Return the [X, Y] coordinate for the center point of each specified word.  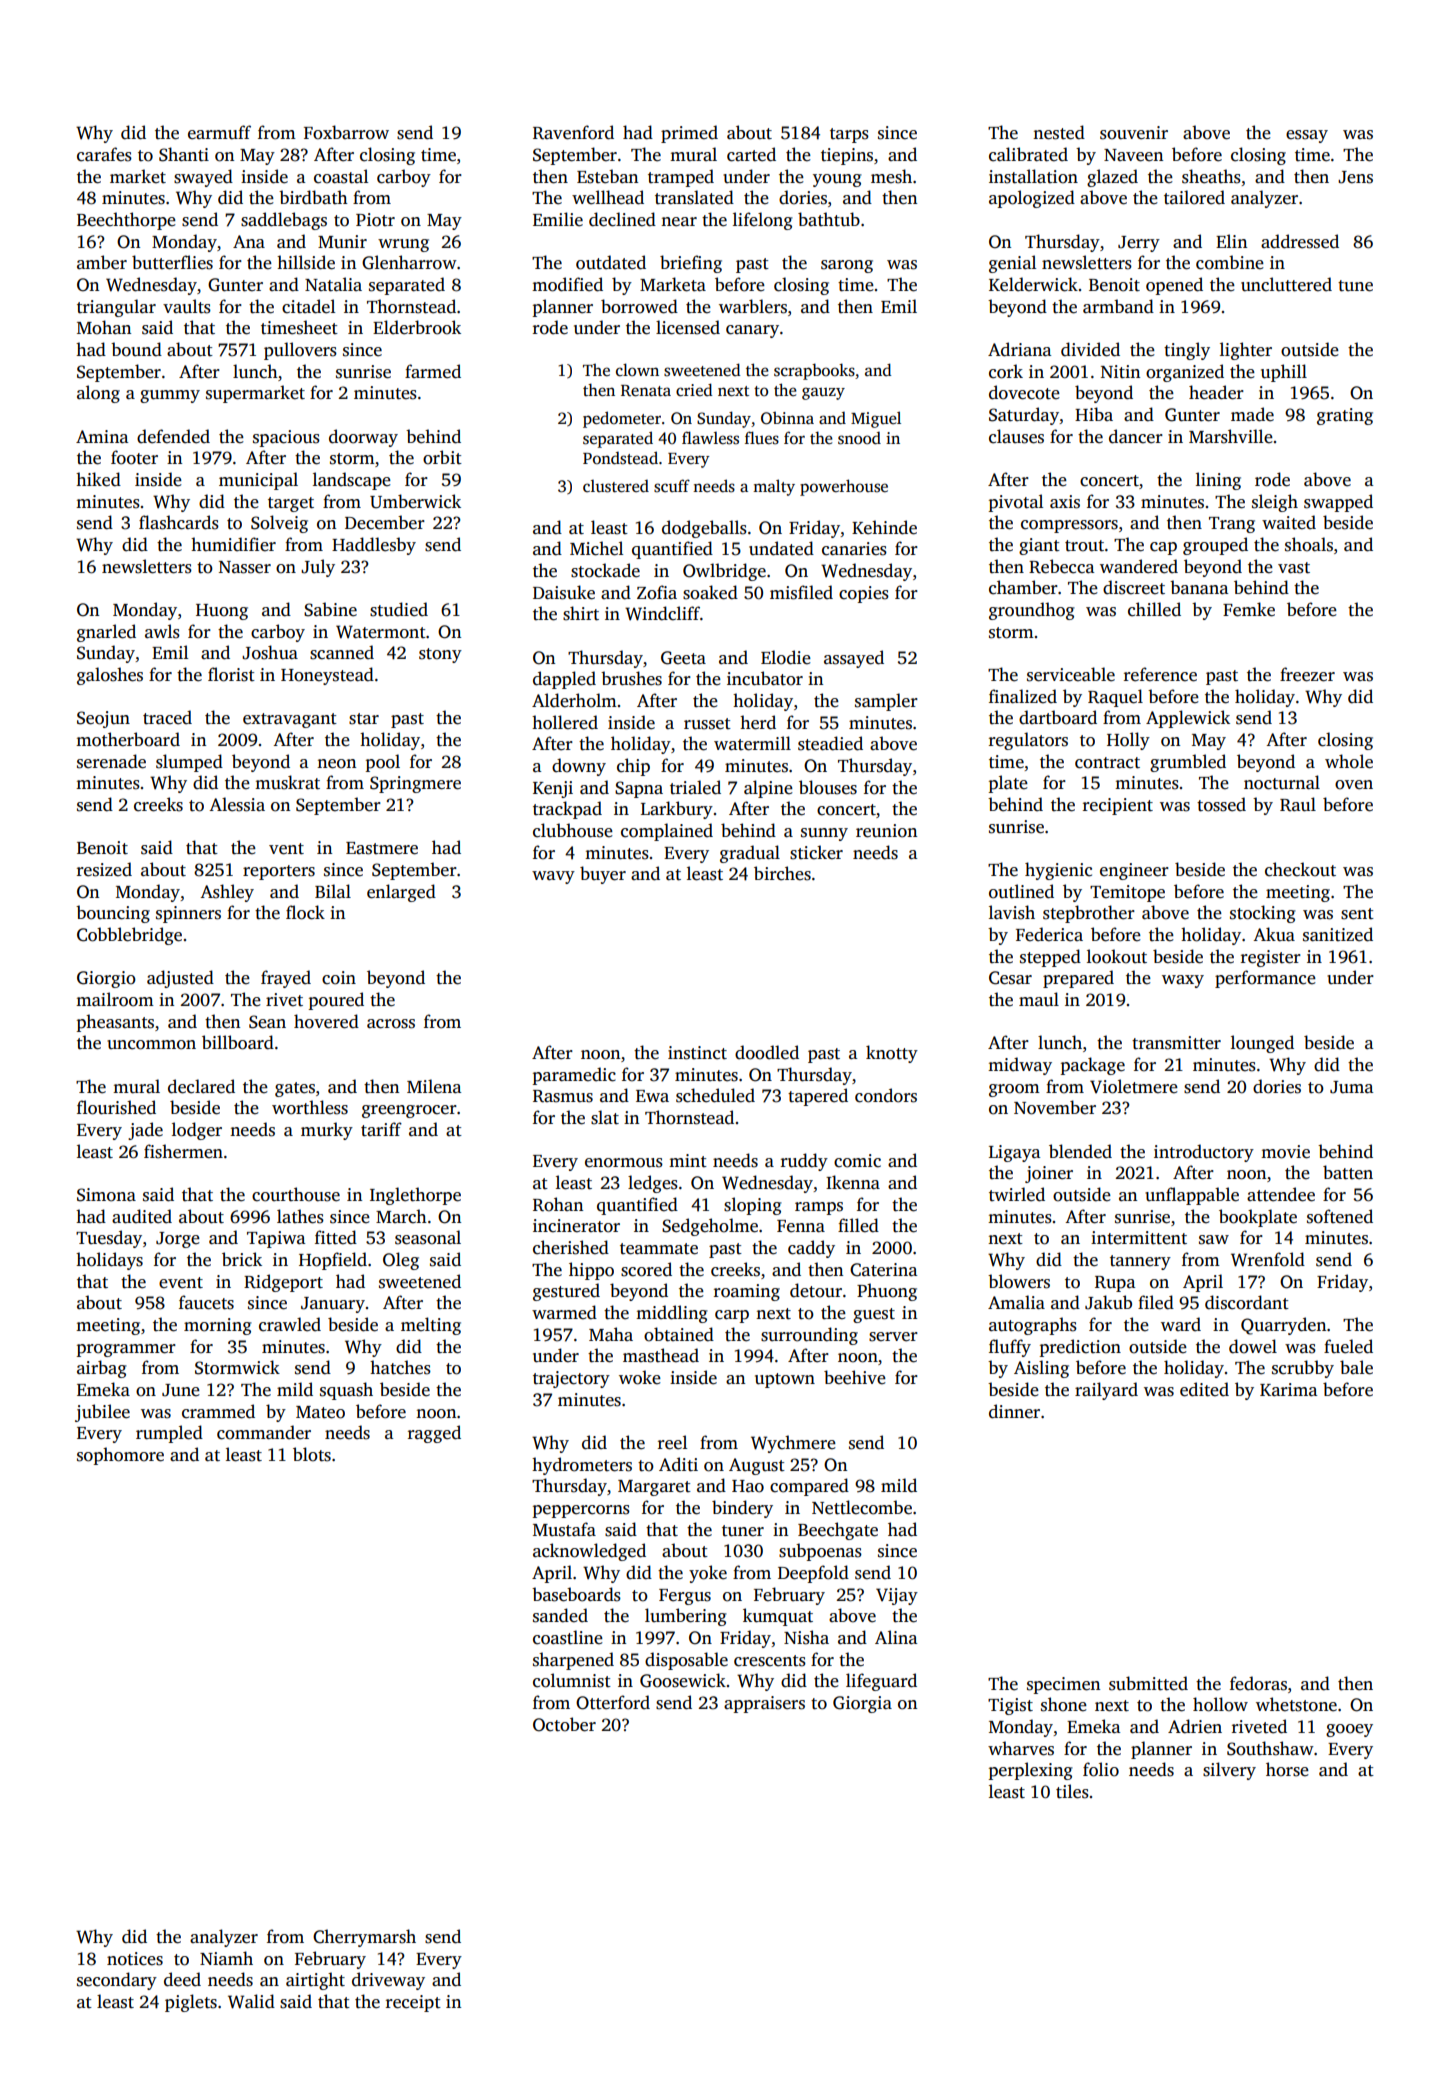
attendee [1281, 1194]
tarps [849, 135]
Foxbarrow [346, 132]
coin [339, 978]
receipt [413, 2003]
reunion [886, 831]
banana [1199, 587]
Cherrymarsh [364, 1938]
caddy [811, 1249]
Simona [106, 1195]
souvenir [1134, 133]
